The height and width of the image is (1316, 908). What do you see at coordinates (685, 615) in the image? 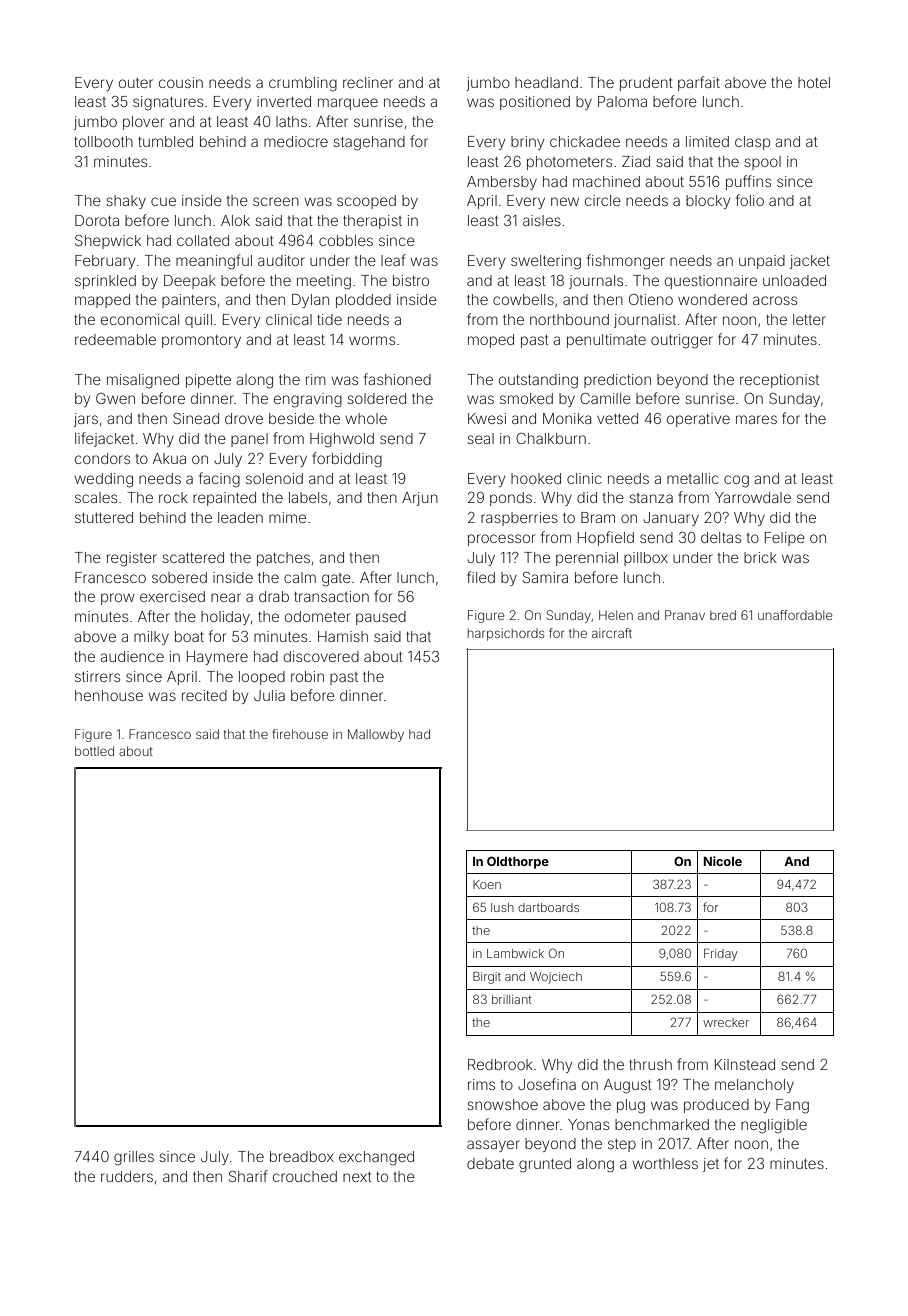
I see `Pranav` at bounding box center [685, 615].
